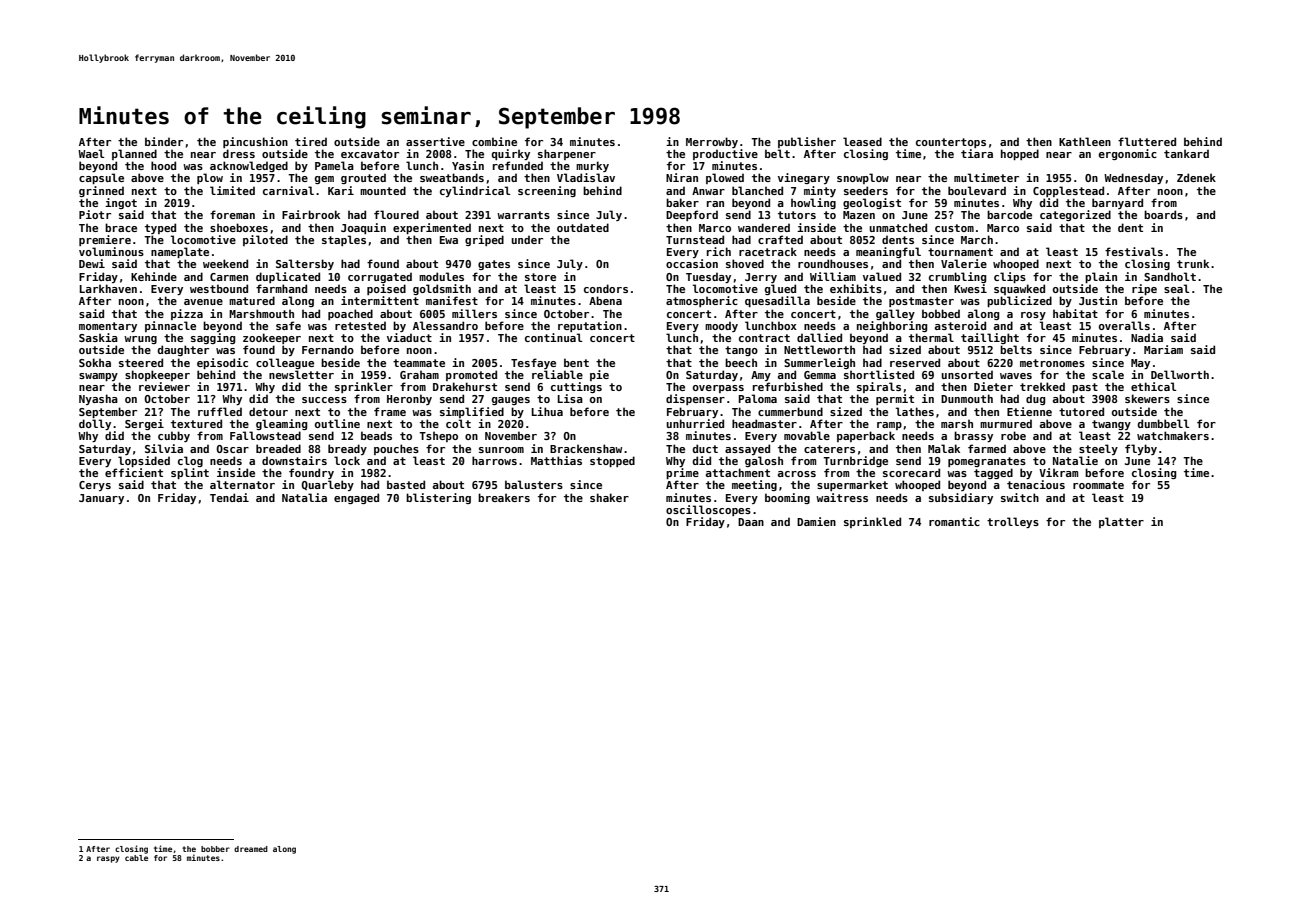  What do you see at coordinates (556, 460) in the screenshot?
I see `Matthias` at bounding box center [556, 460].
